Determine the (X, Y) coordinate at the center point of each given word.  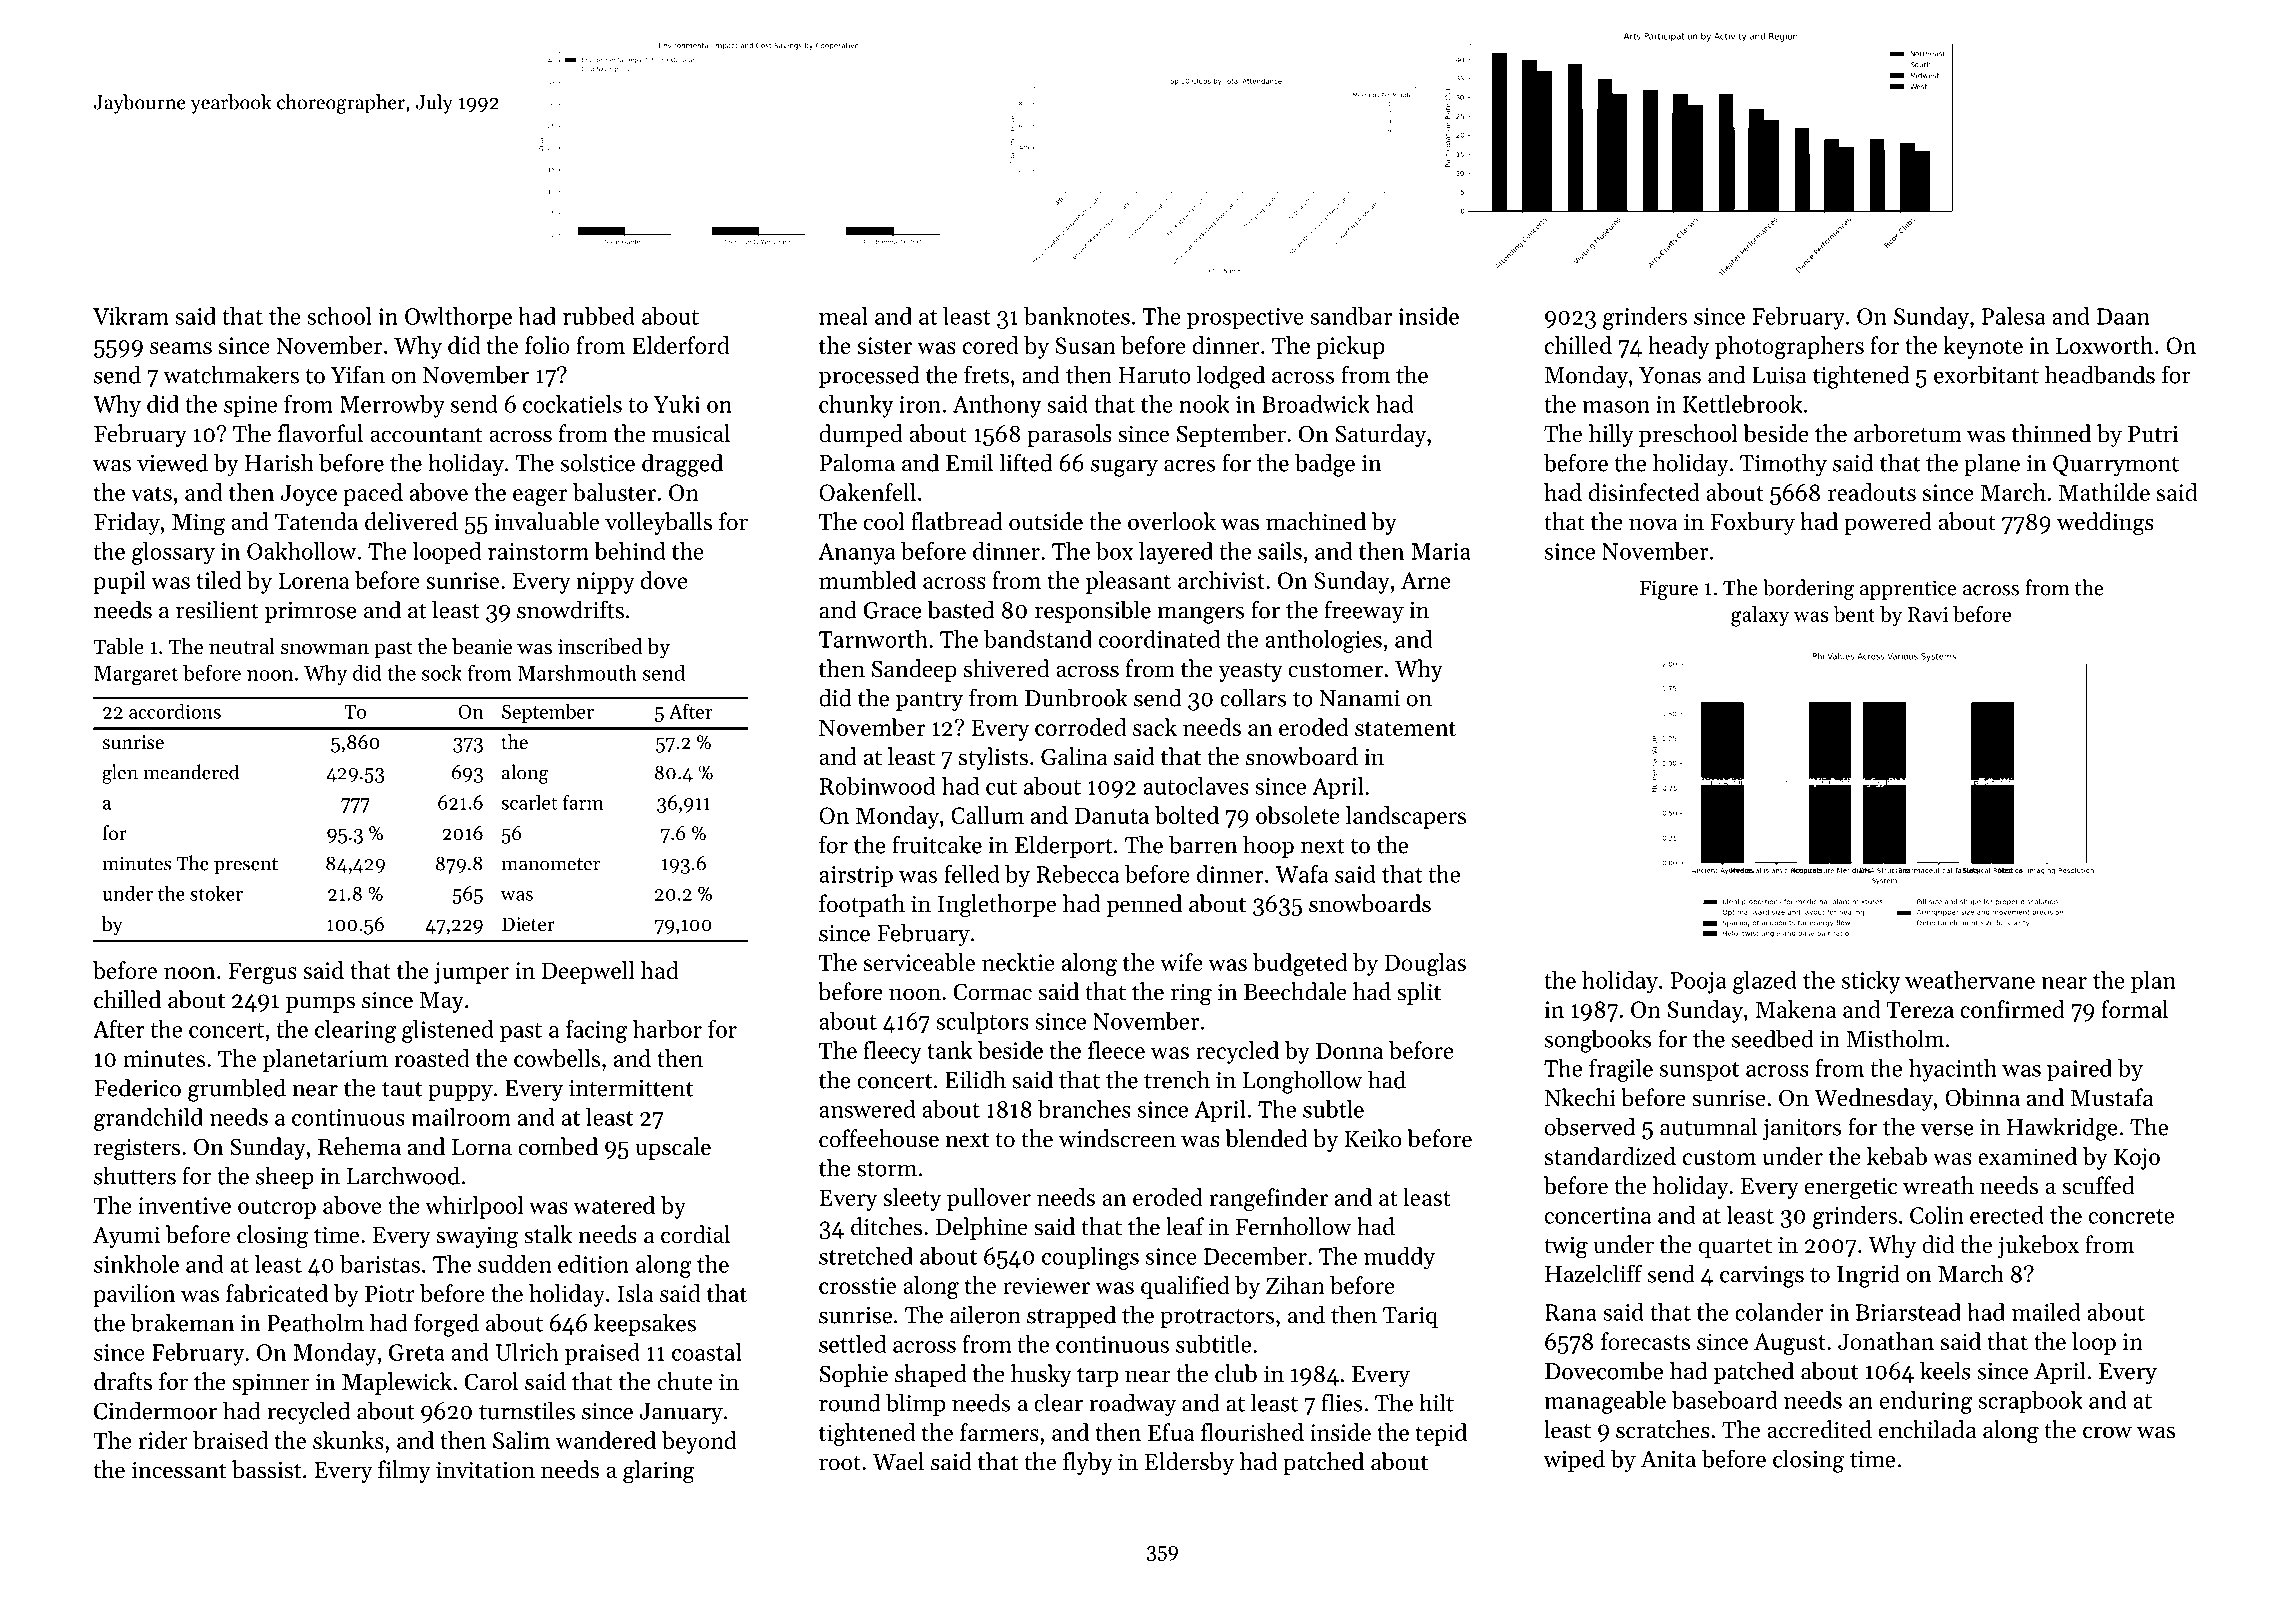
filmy (404, 1471)
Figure (1669, 590)
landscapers (1406, 817)
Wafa (1302, 874)
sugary (1124, 468)
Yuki (677, 404)
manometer (550, 864)
